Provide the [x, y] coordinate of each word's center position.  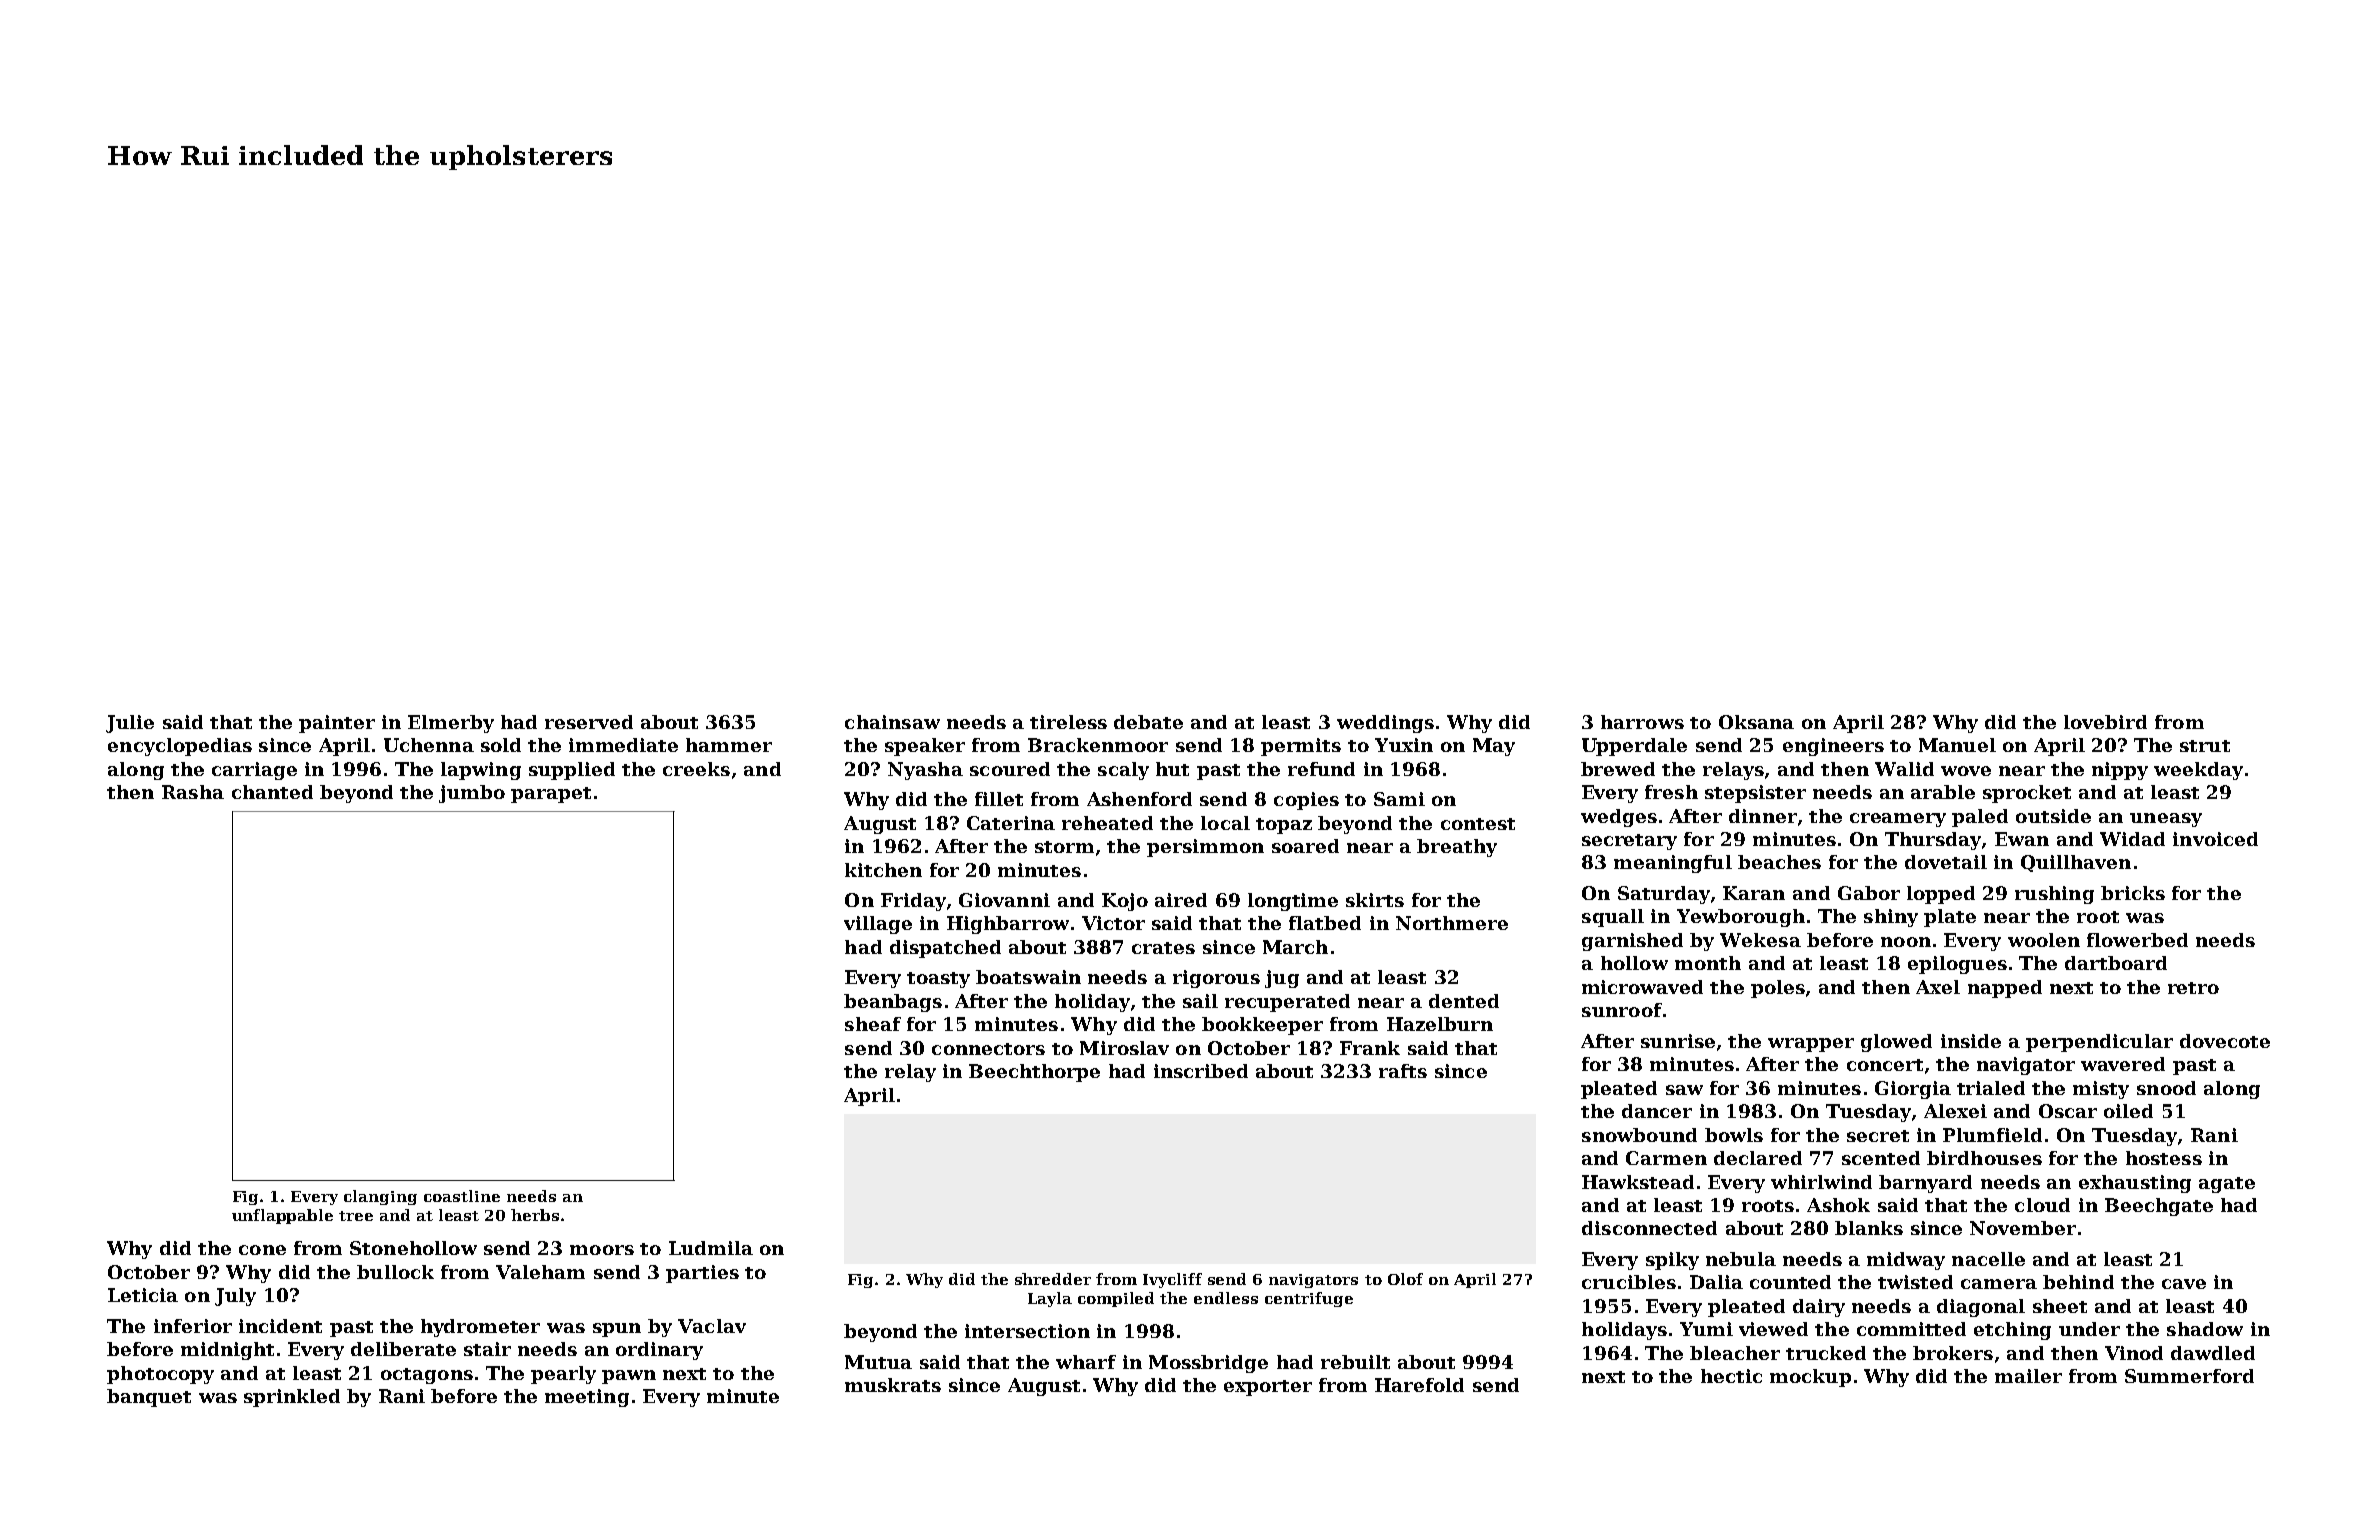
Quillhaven [2076, 863]
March [1295, 947]
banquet [149, 1398]
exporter [1268, 1388]
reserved [589, 722]
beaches [1779, 862]
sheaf [873, 1024]
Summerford [2189, 1376]
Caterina [1011, 823]
